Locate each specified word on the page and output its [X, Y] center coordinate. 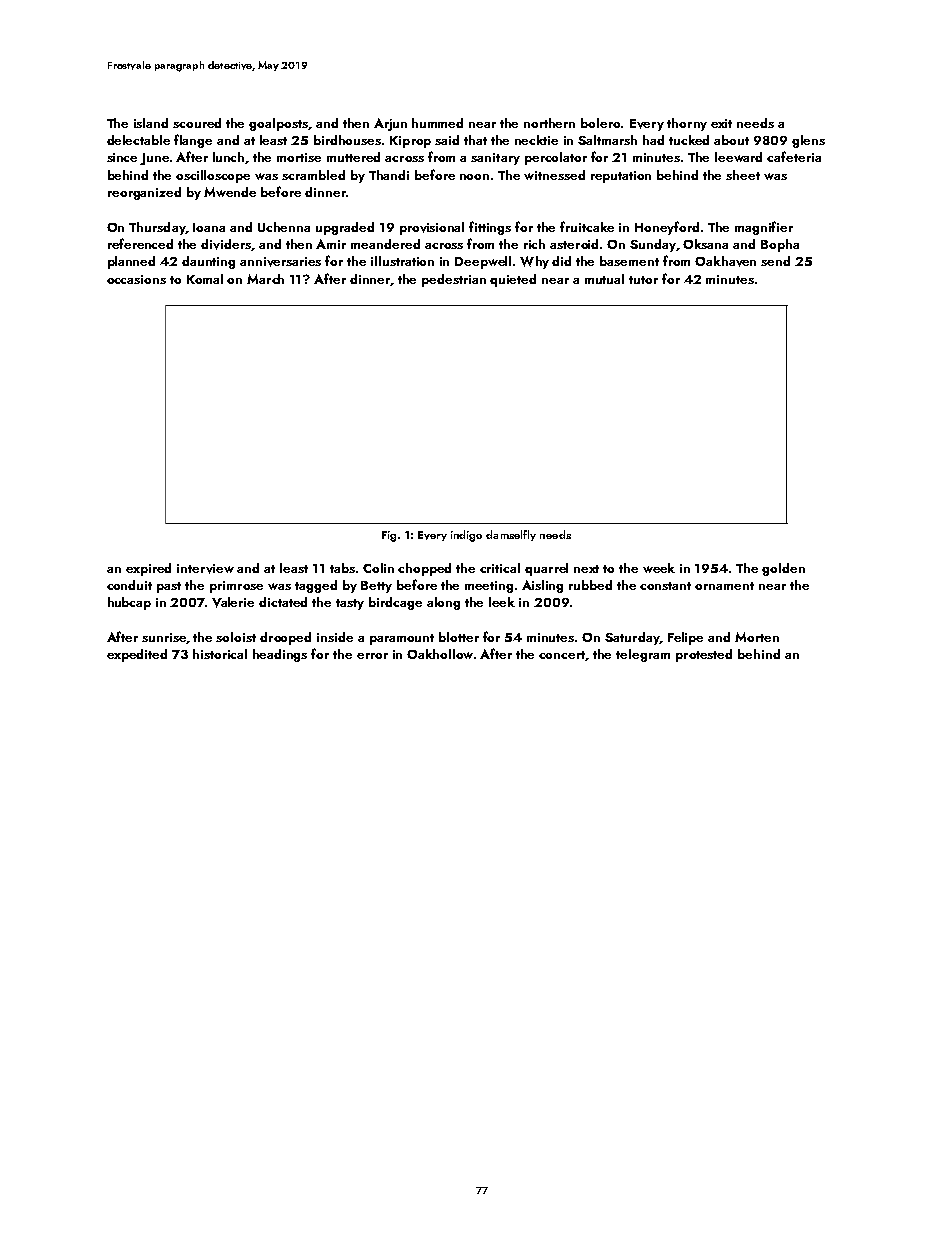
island [151, 123]
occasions [136, 279]
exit [721, 123]
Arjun [390, 124]
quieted [513, 280]
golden [783, 569]
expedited [137, 655]
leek [502, 602]
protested [704, 655]
